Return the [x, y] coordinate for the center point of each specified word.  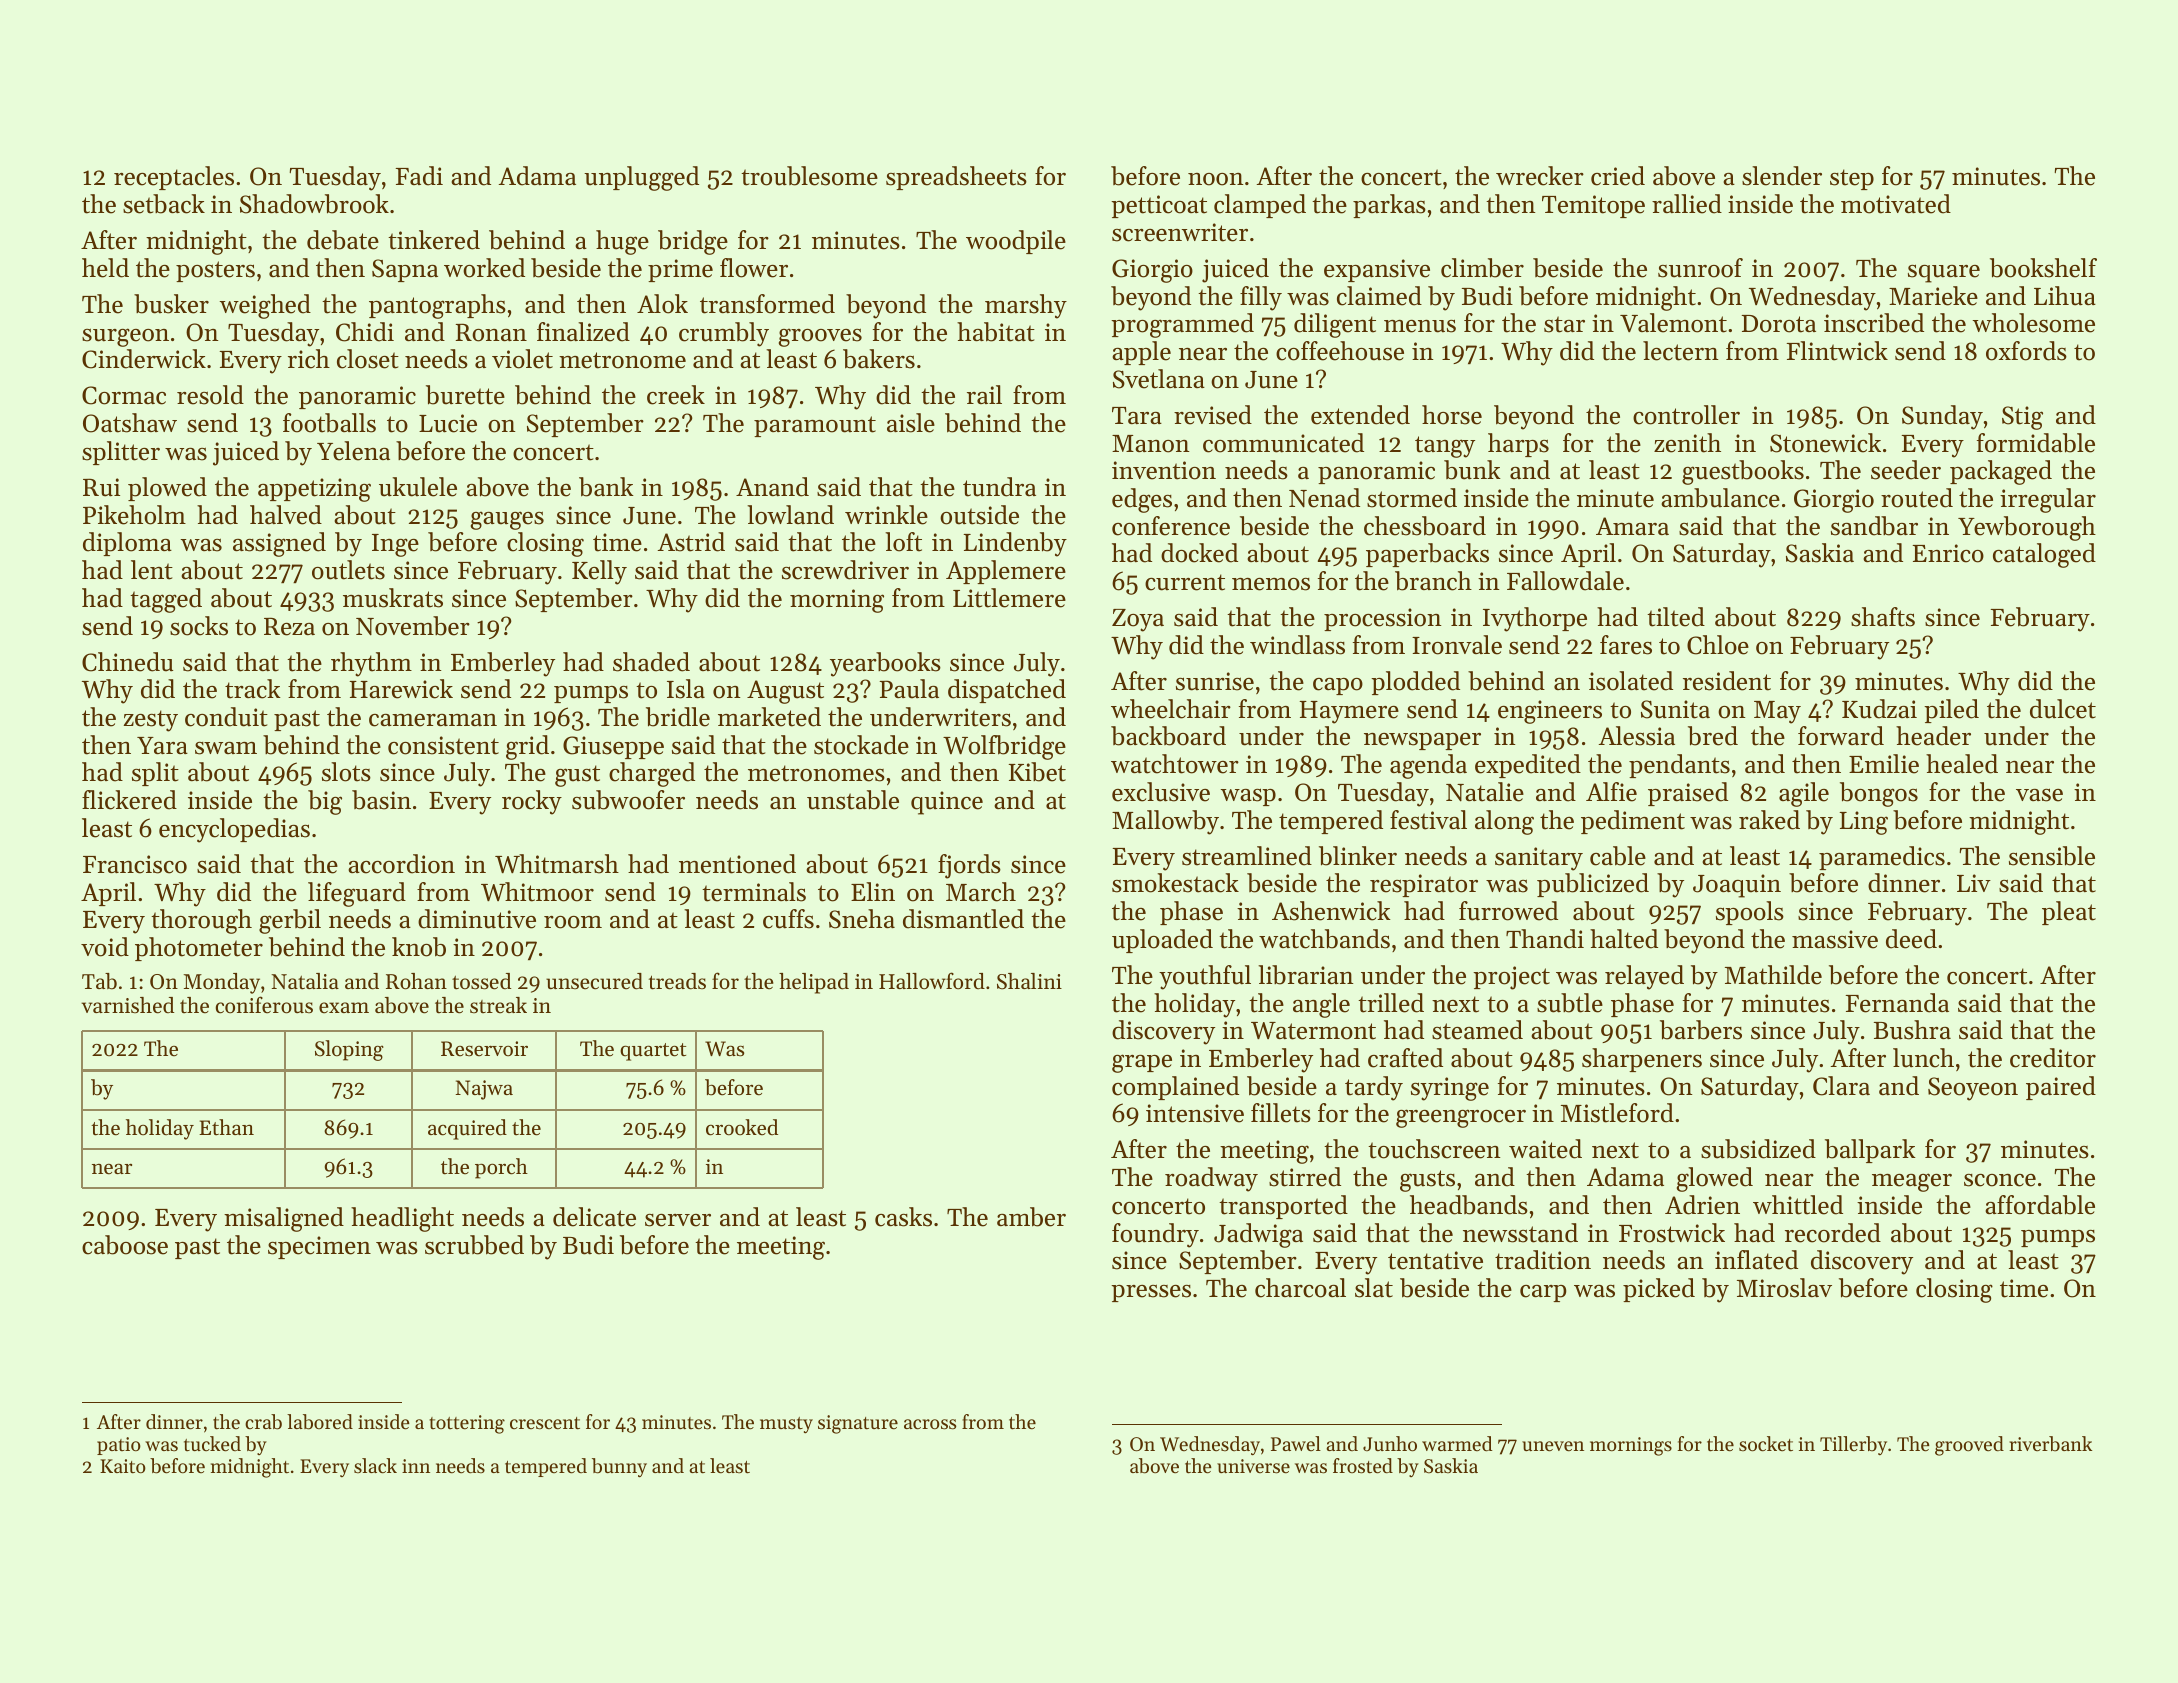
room [573, 922]
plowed [167, 489]
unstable [853, 800]
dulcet [2063, 709]
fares [1626, 645]
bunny [619, 1467]
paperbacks [1427, 555]
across [930, 1424]
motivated [1896, 204]
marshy [1026, 306]
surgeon [125, 337]
